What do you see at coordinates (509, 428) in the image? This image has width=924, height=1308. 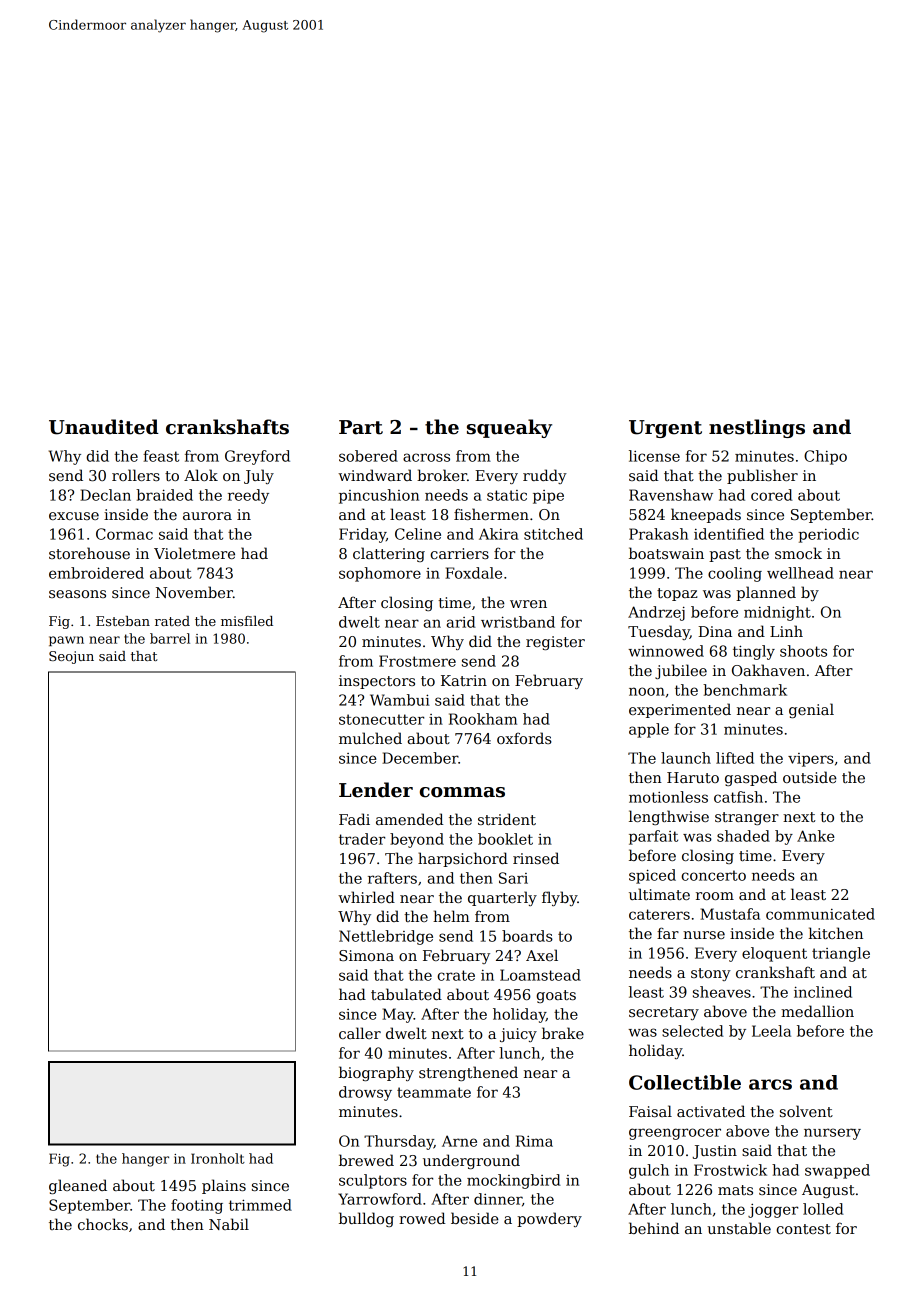 I see `squeaky` at bounding box center [509, 428].
